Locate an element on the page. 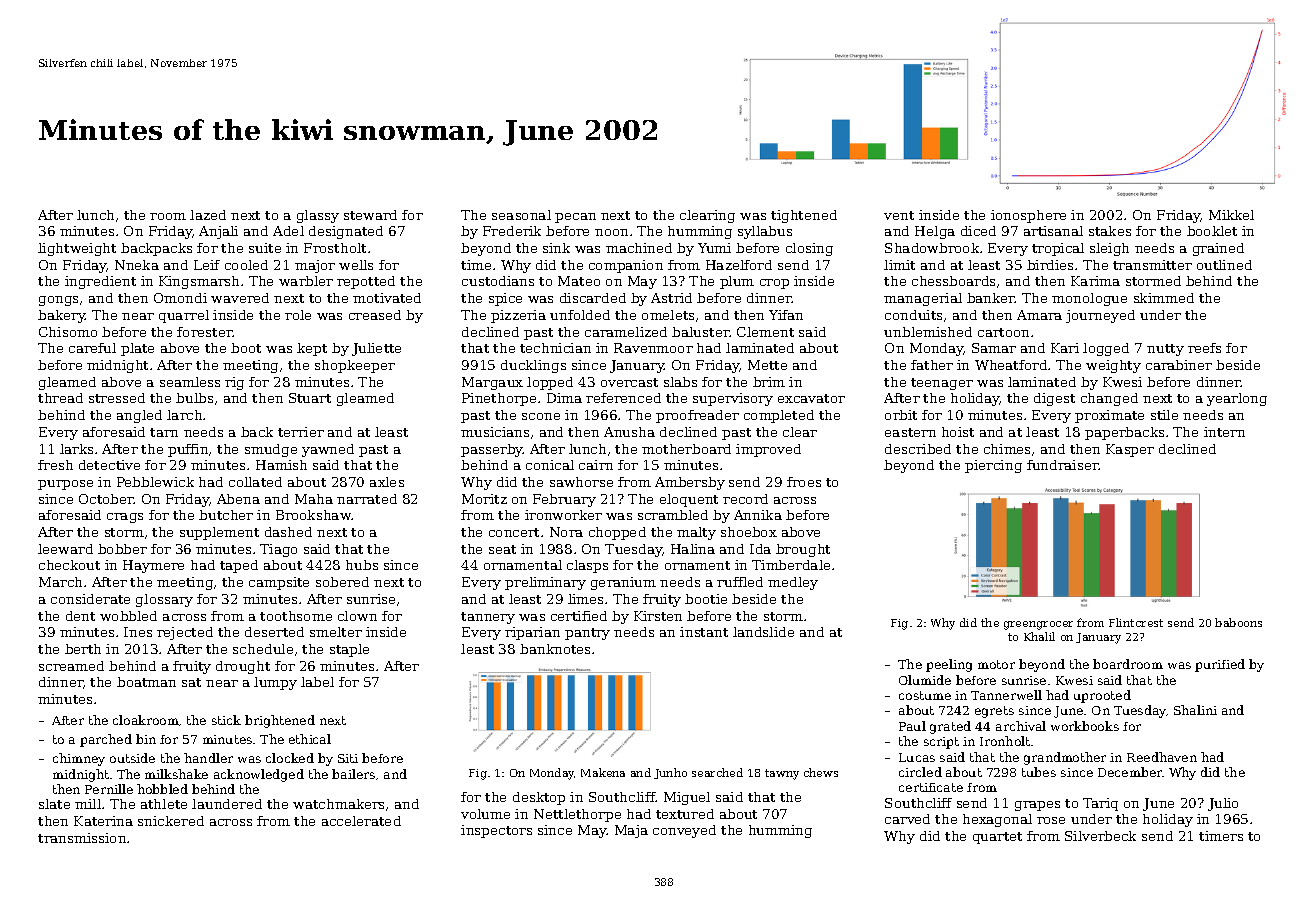 This image has width=1308, height=924. ionosphere is located at coordinates (1028, 216).
